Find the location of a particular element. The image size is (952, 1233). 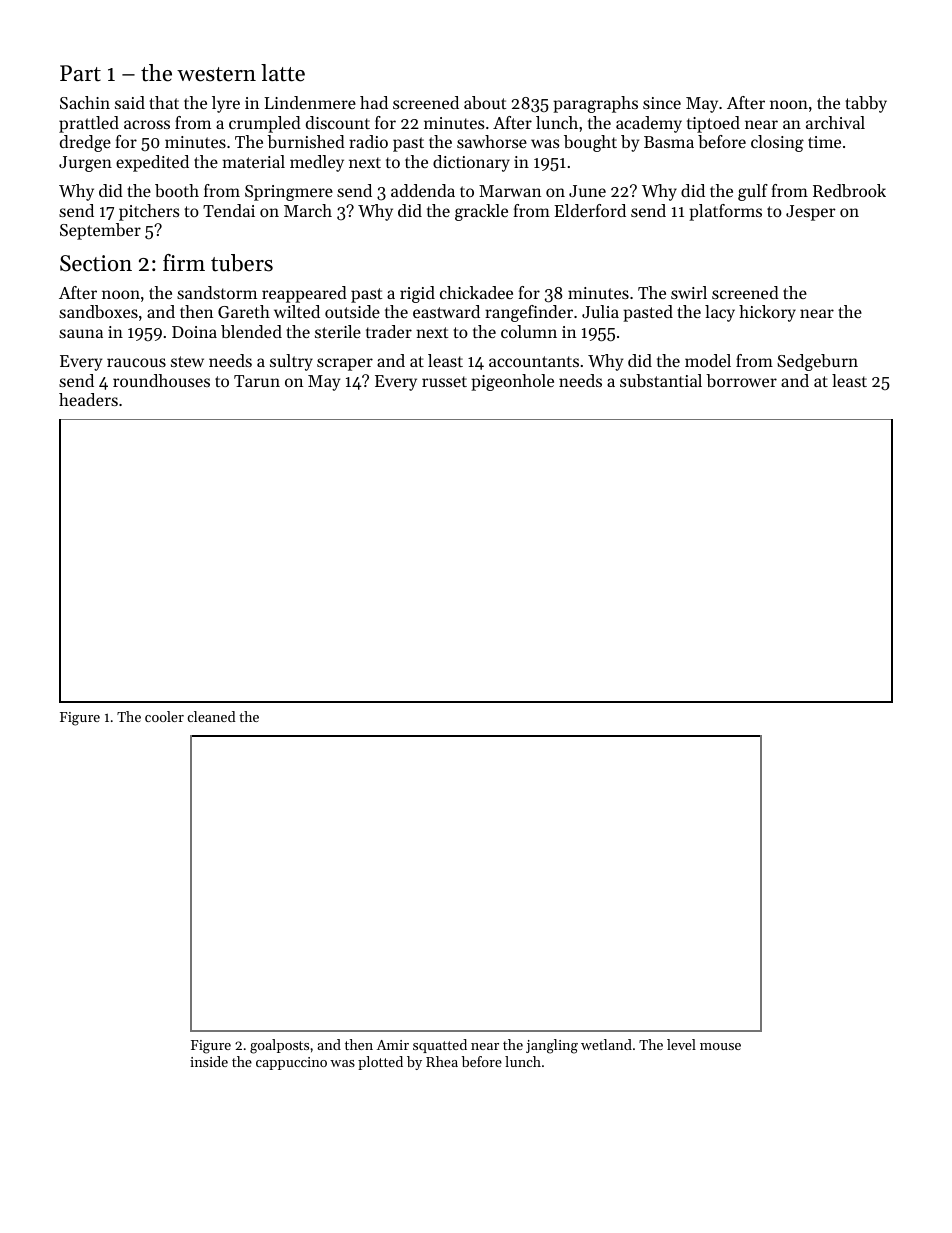

Jurgen is located at coordinates (85, 164).
